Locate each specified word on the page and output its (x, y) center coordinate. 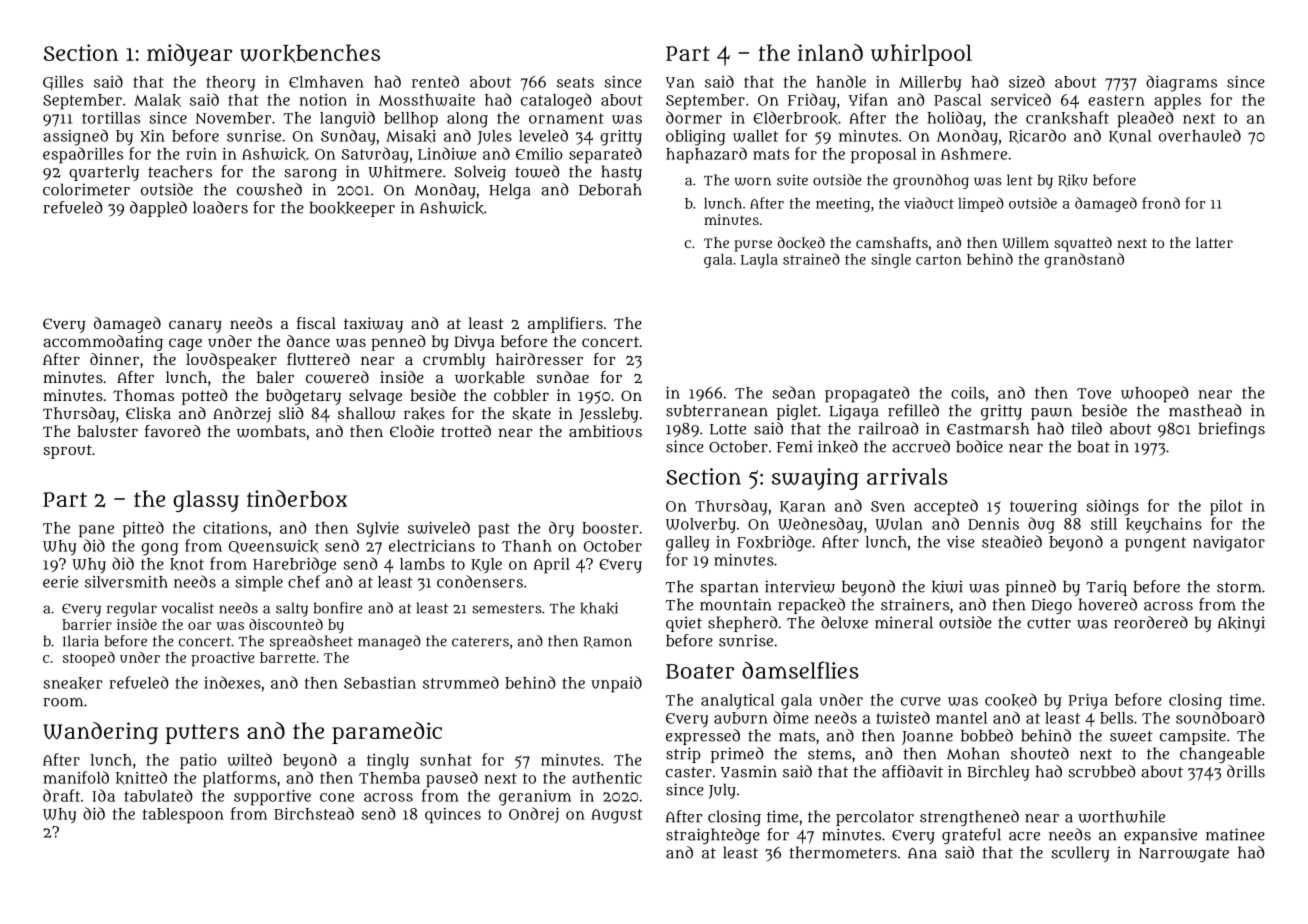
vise (961, 542)
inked (838, 447)
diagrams (1181, 83)
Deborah (610, 189)
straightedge (713, 836)
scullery (1080, 854)
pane (96, 531)
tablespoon (183, 816)
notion (323, 100)
